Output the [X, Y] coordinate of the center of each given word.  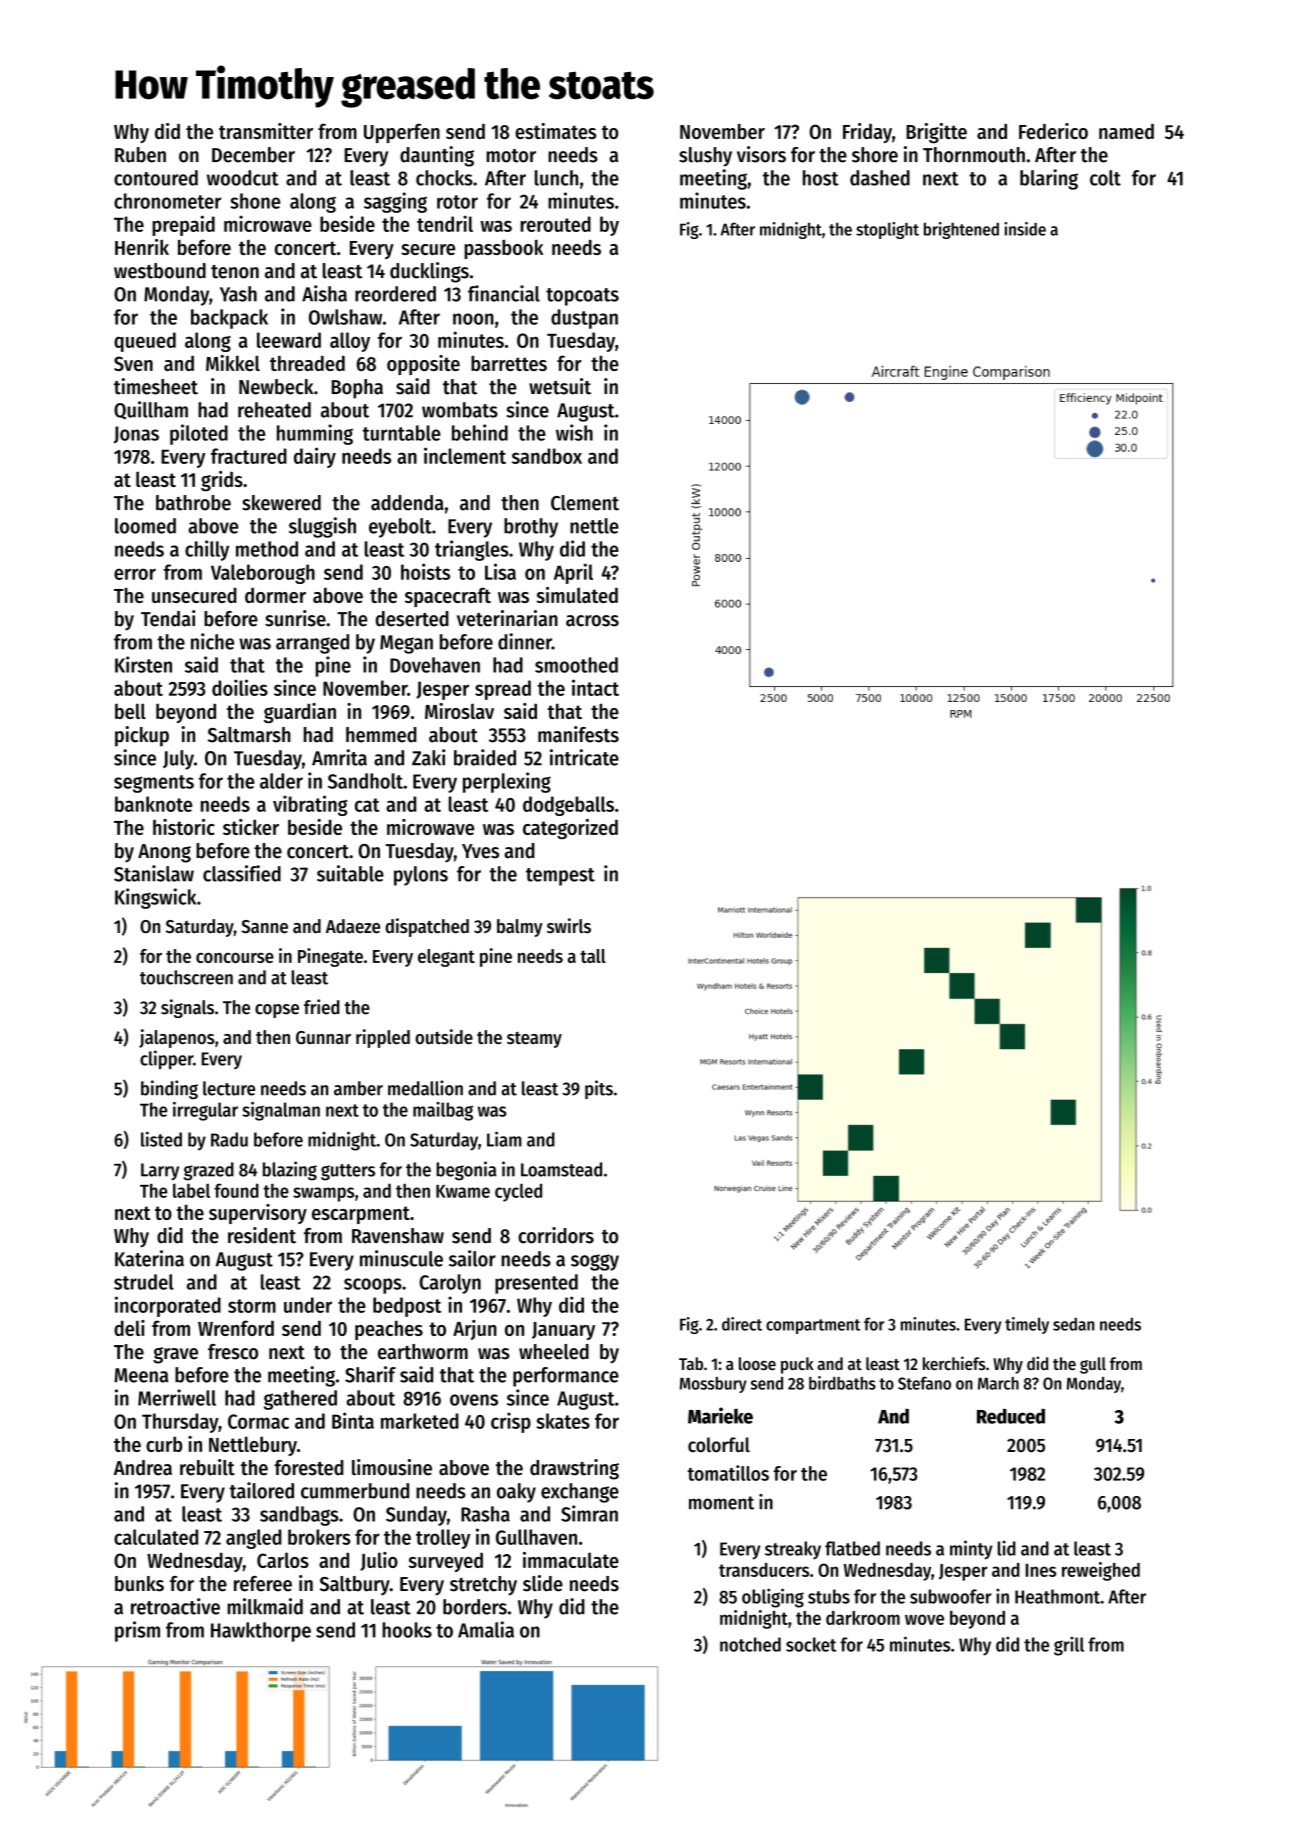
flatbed [852, 1548]
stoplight [887, 230]
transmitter [266, 131]
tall [593, 956]
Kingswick [155, 898]
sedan [1073, 1324]
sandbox [547, 456]
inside [1025, 229]
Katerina [149, 1258]
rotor [457, 202]
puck [797, 1365]
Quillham [151, 410]
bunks [139, 1584]
